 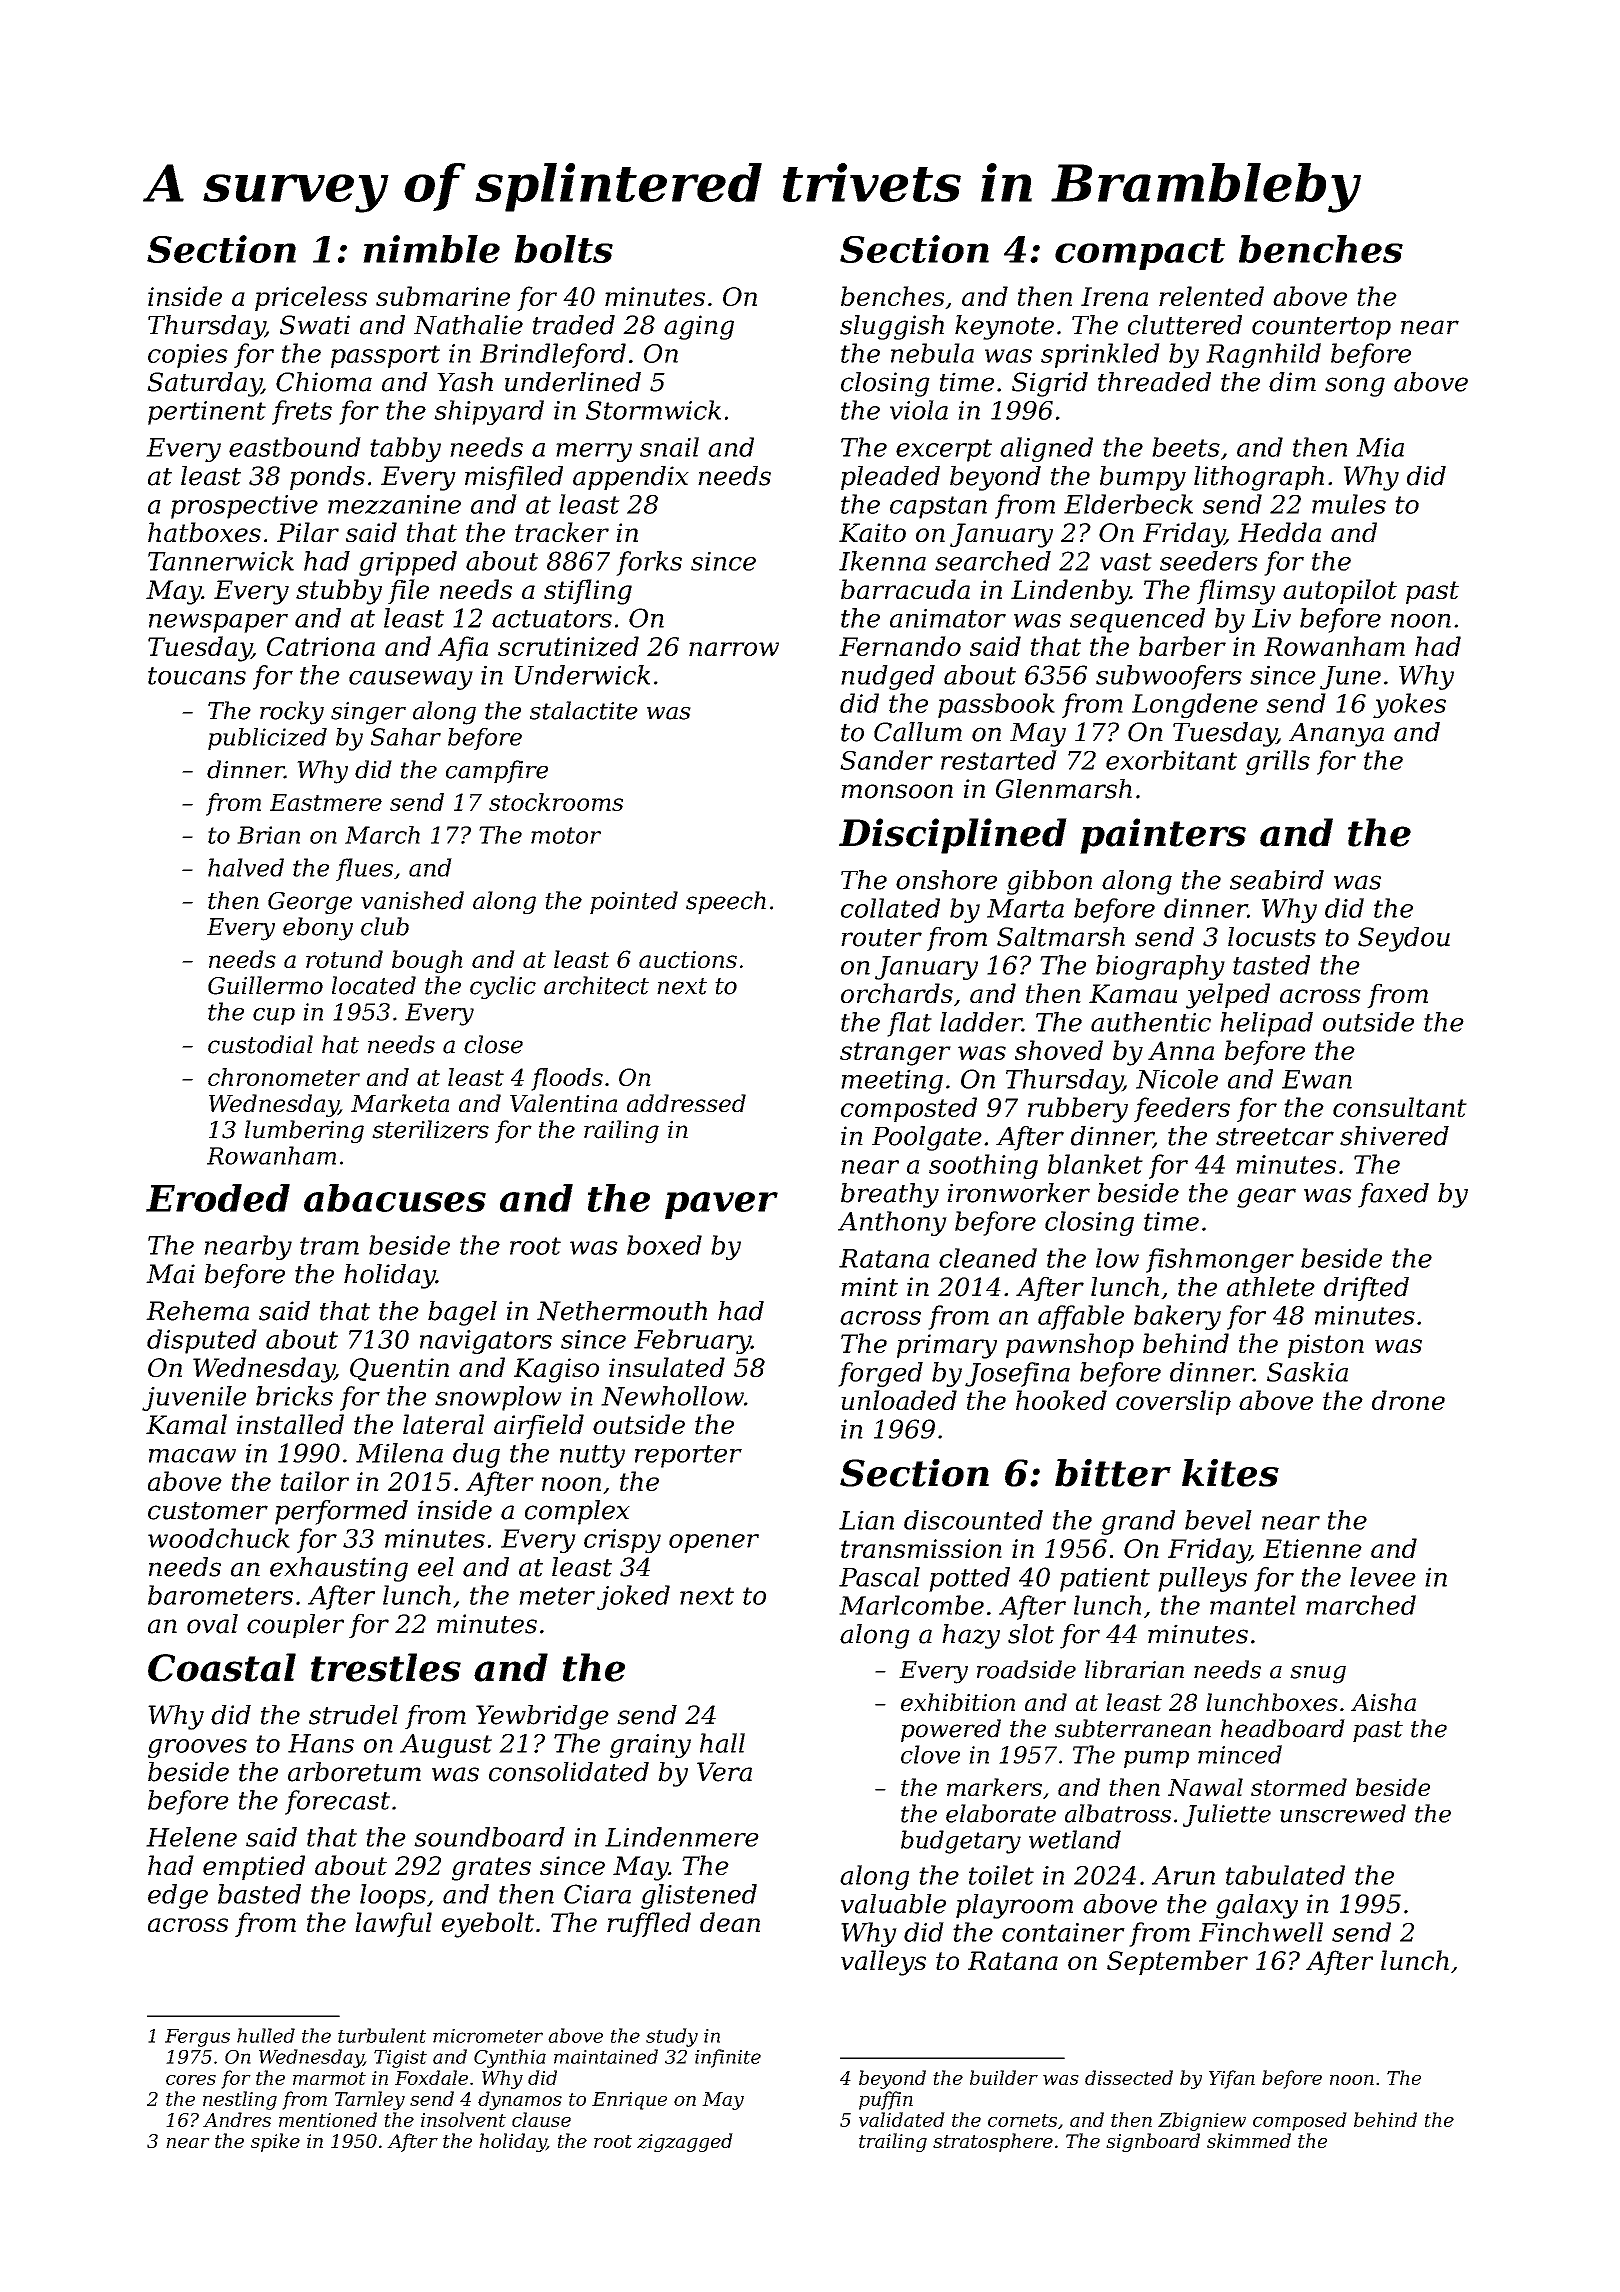 I want to click on yokes, so click(x=1409, y=705).
